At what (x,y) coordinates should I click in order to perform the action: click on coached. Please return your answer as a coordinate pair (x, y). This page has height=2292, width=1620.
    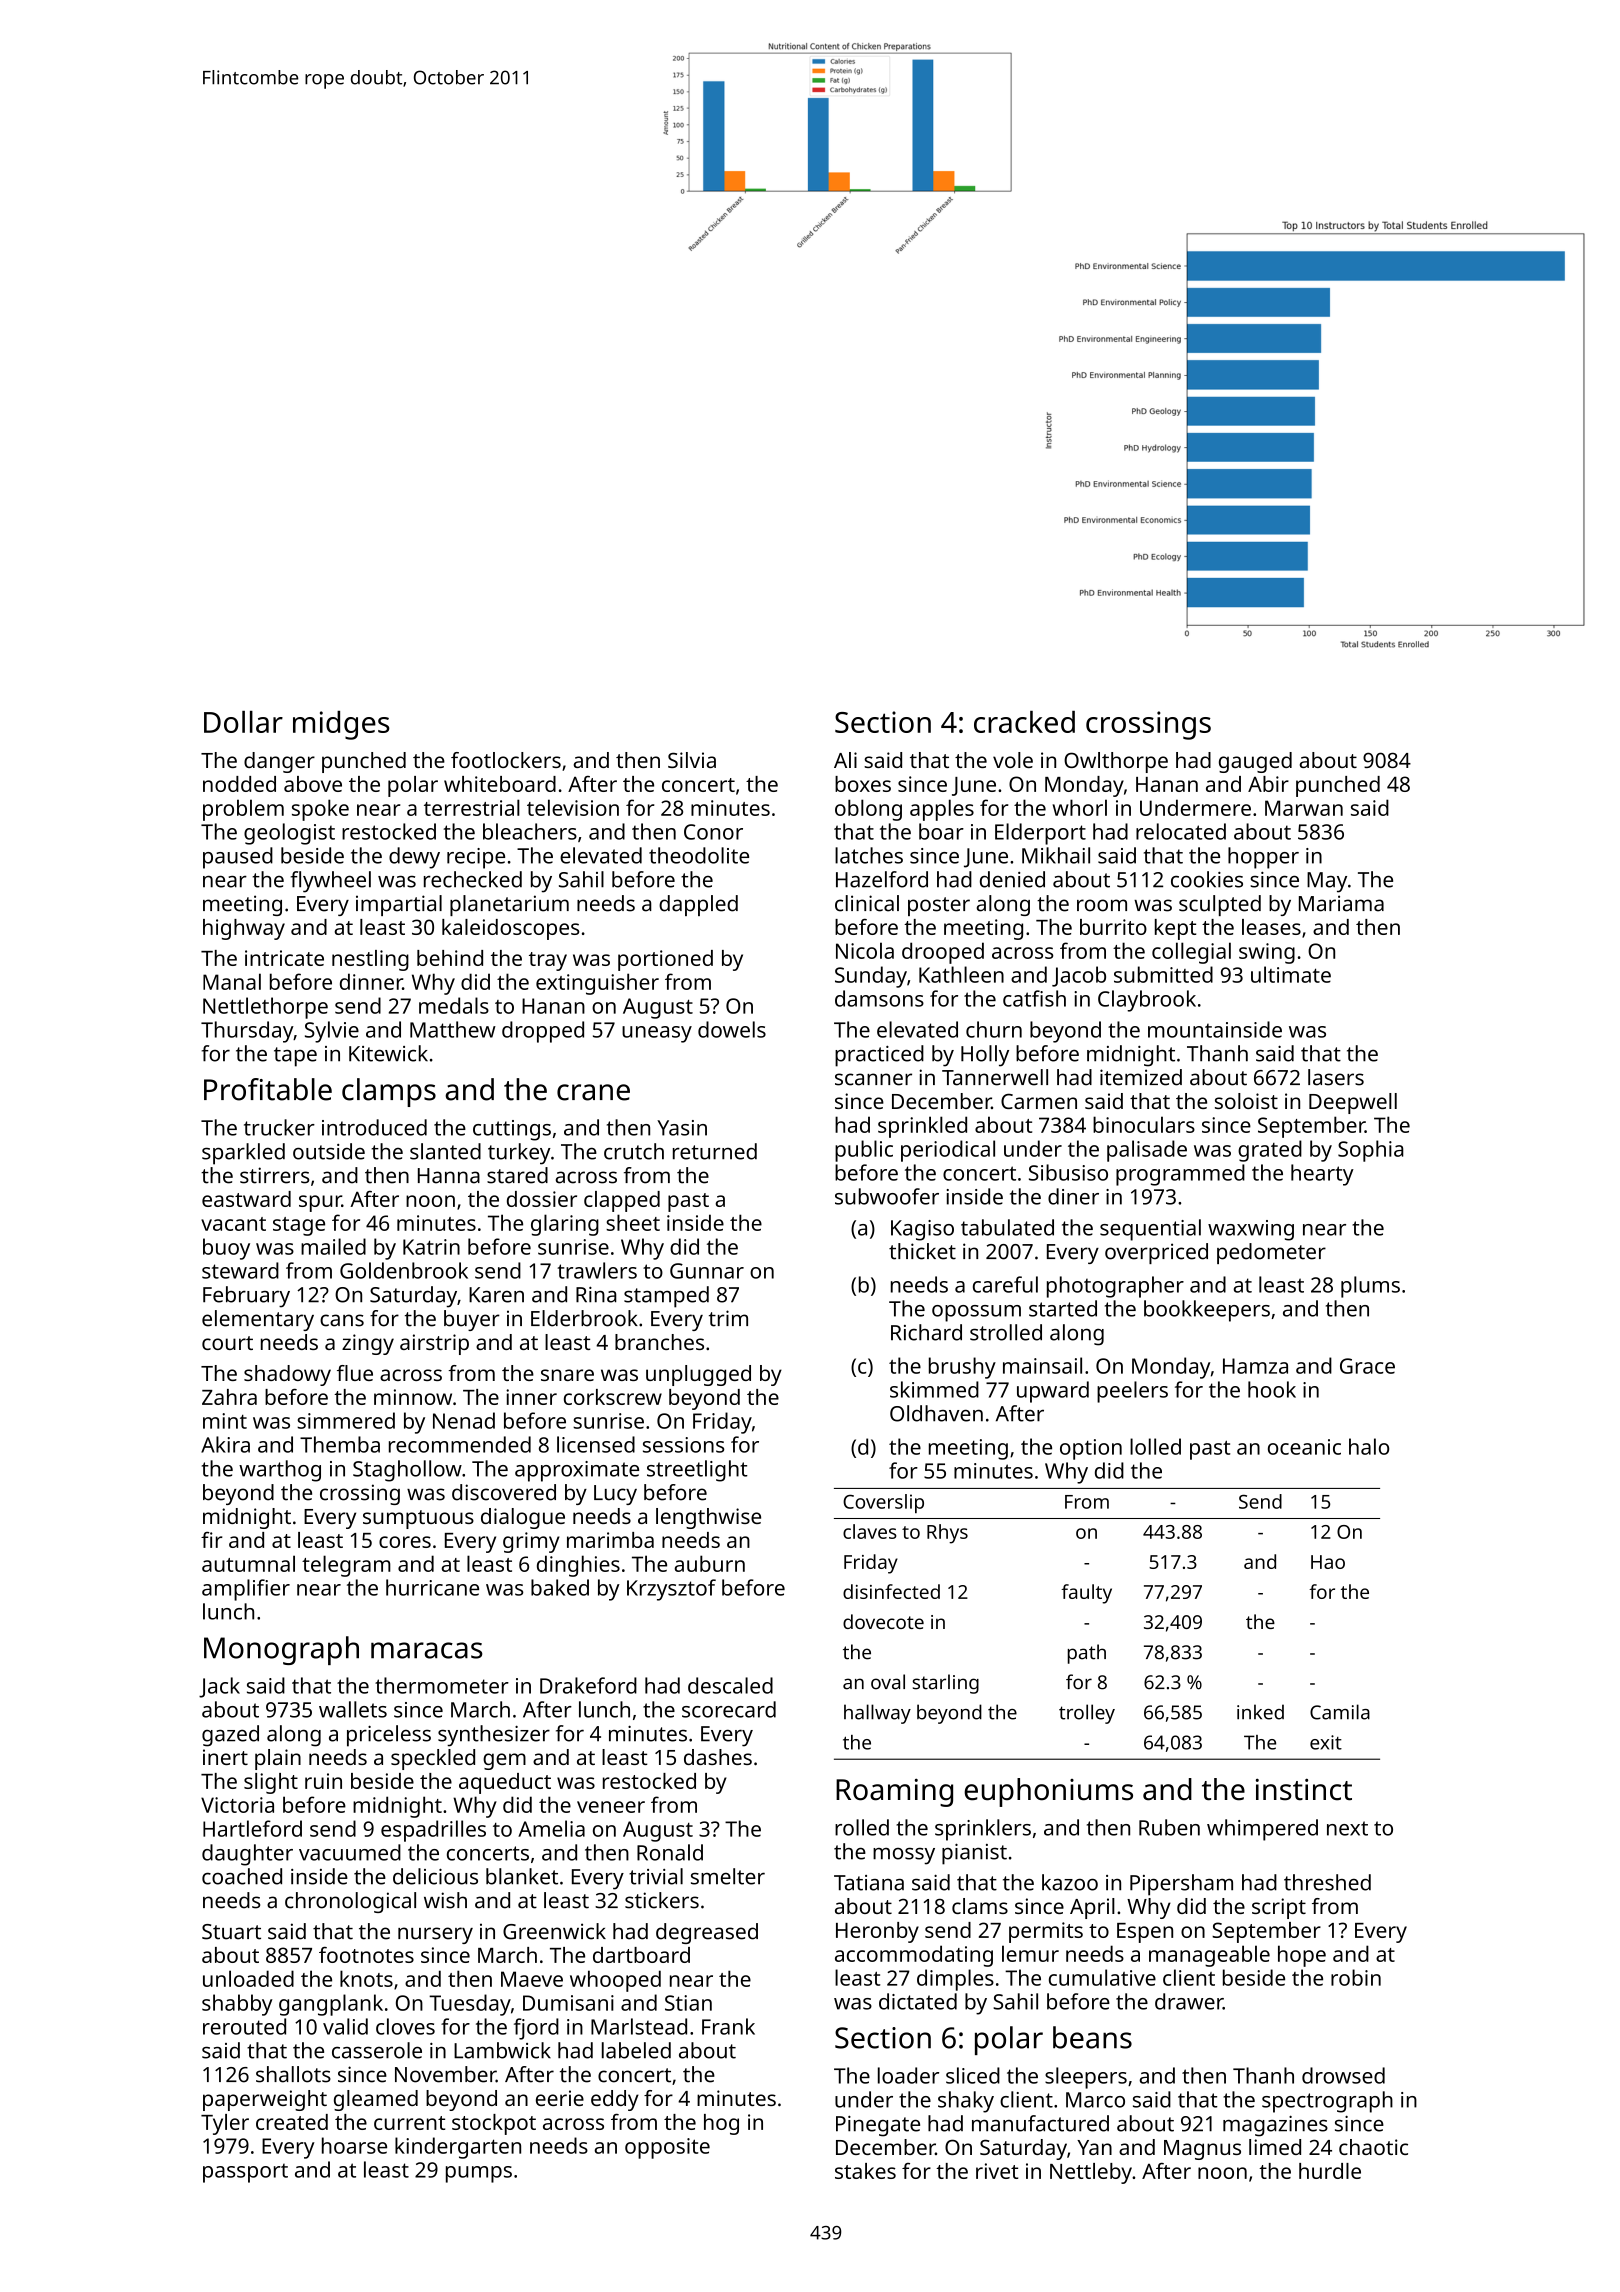
    Looking at the image, I should click on (242, 1876).
